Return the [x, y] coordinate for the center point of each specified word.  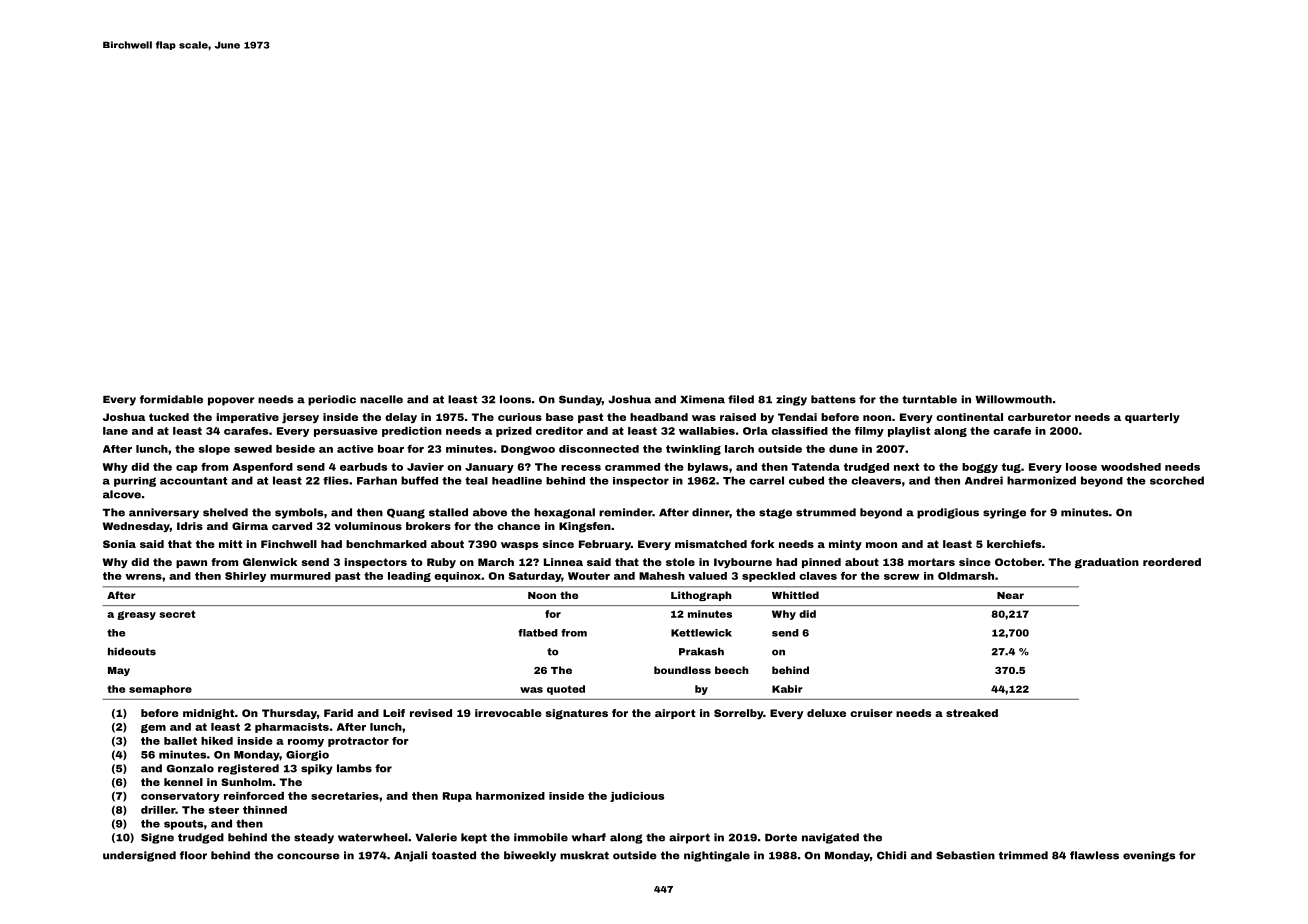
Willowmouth [1013, 399]
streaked [972, 713]
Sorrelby [738, 714]
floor [193, 855]
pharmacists [292, 728]
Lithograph [701, 596]
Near [1010, 595]
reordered [1172, 562]
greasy [136, 615]
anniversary [164, 513]
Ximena [702, 399]
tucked [169, 417]
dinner [711, 513]
